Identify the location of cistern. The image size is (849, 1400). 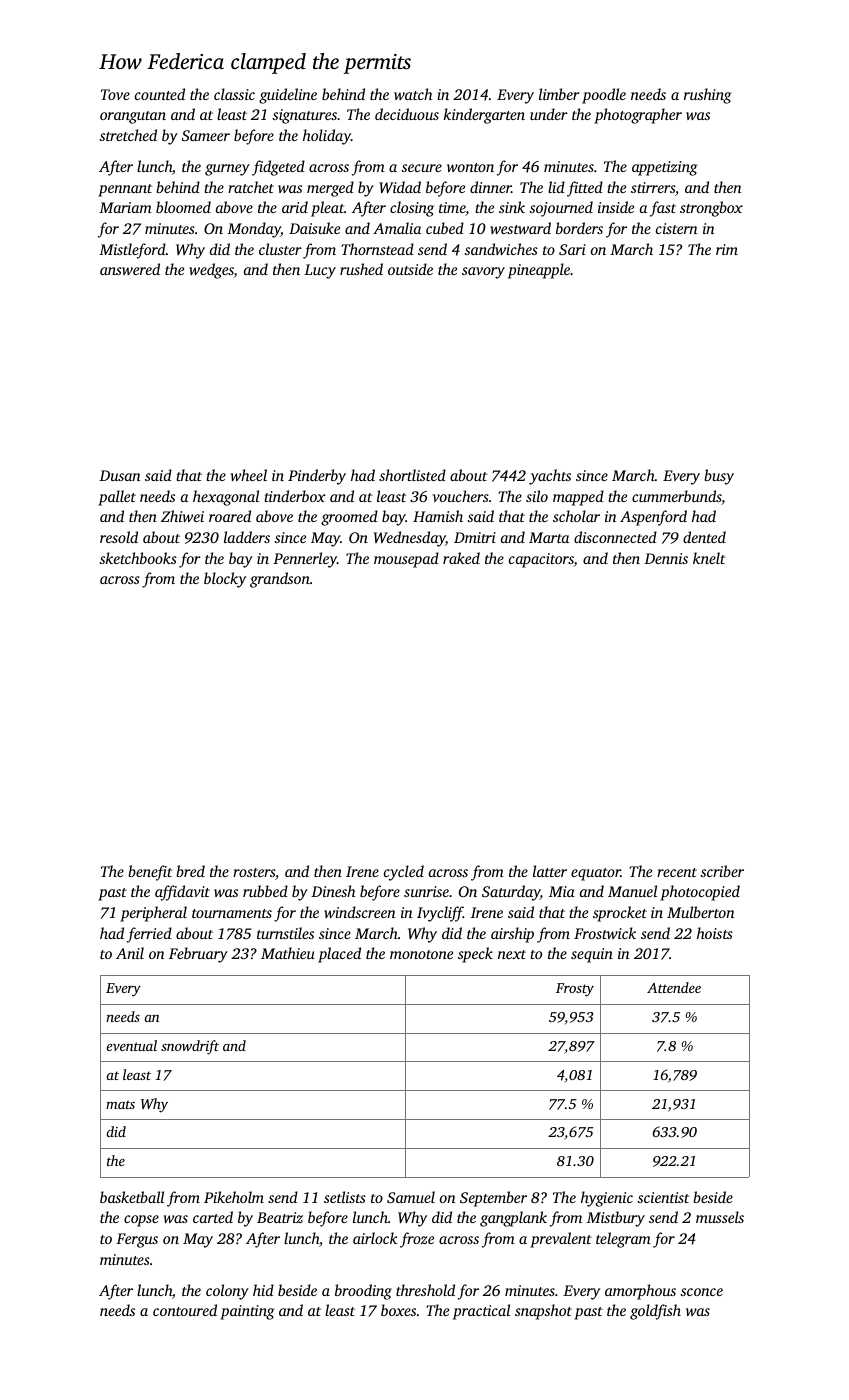
(677, 228).
